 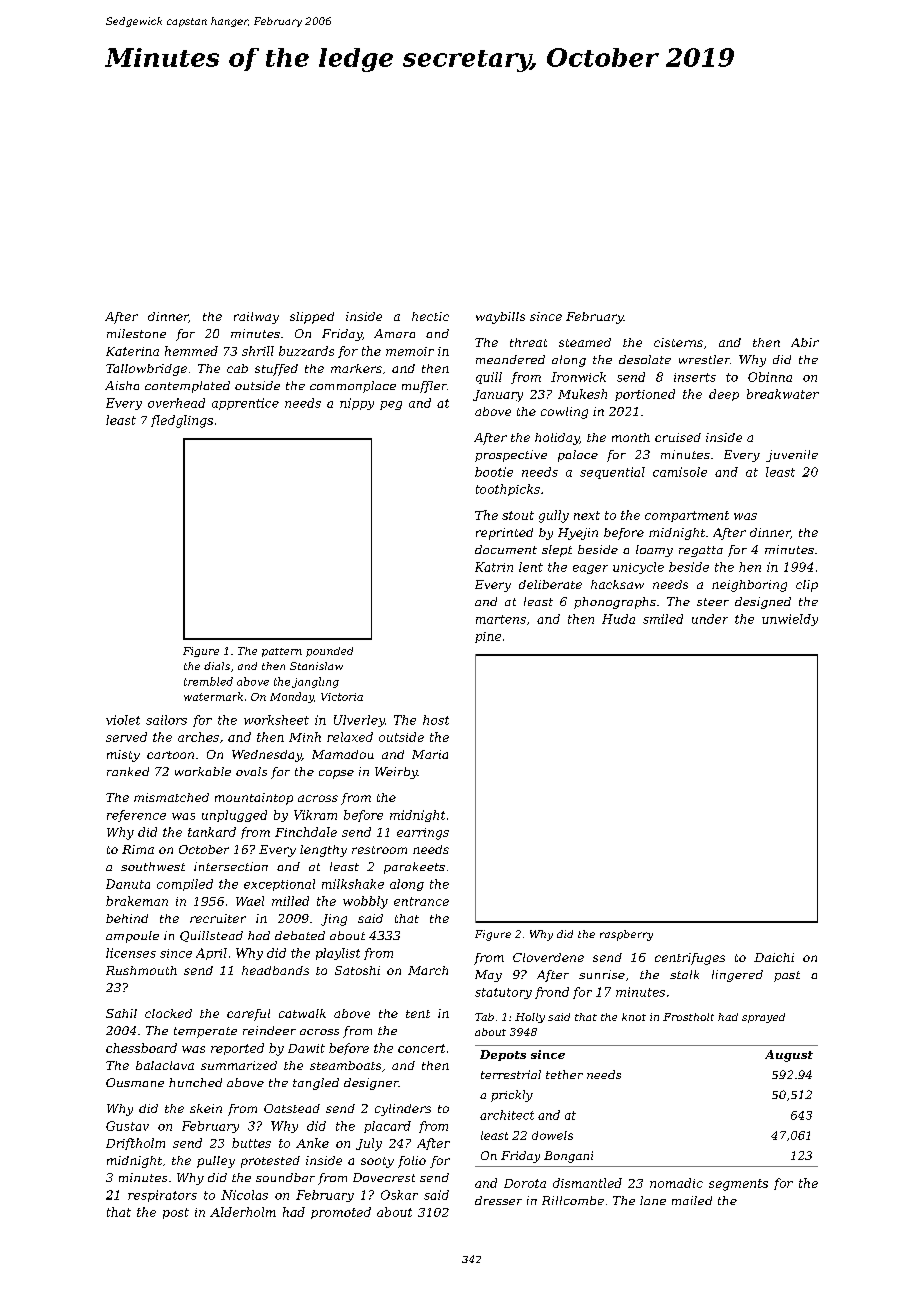 What do you see at coordinates (713, 602) in the screenshot?
I see `steer` at bounding box center [713, 602].
